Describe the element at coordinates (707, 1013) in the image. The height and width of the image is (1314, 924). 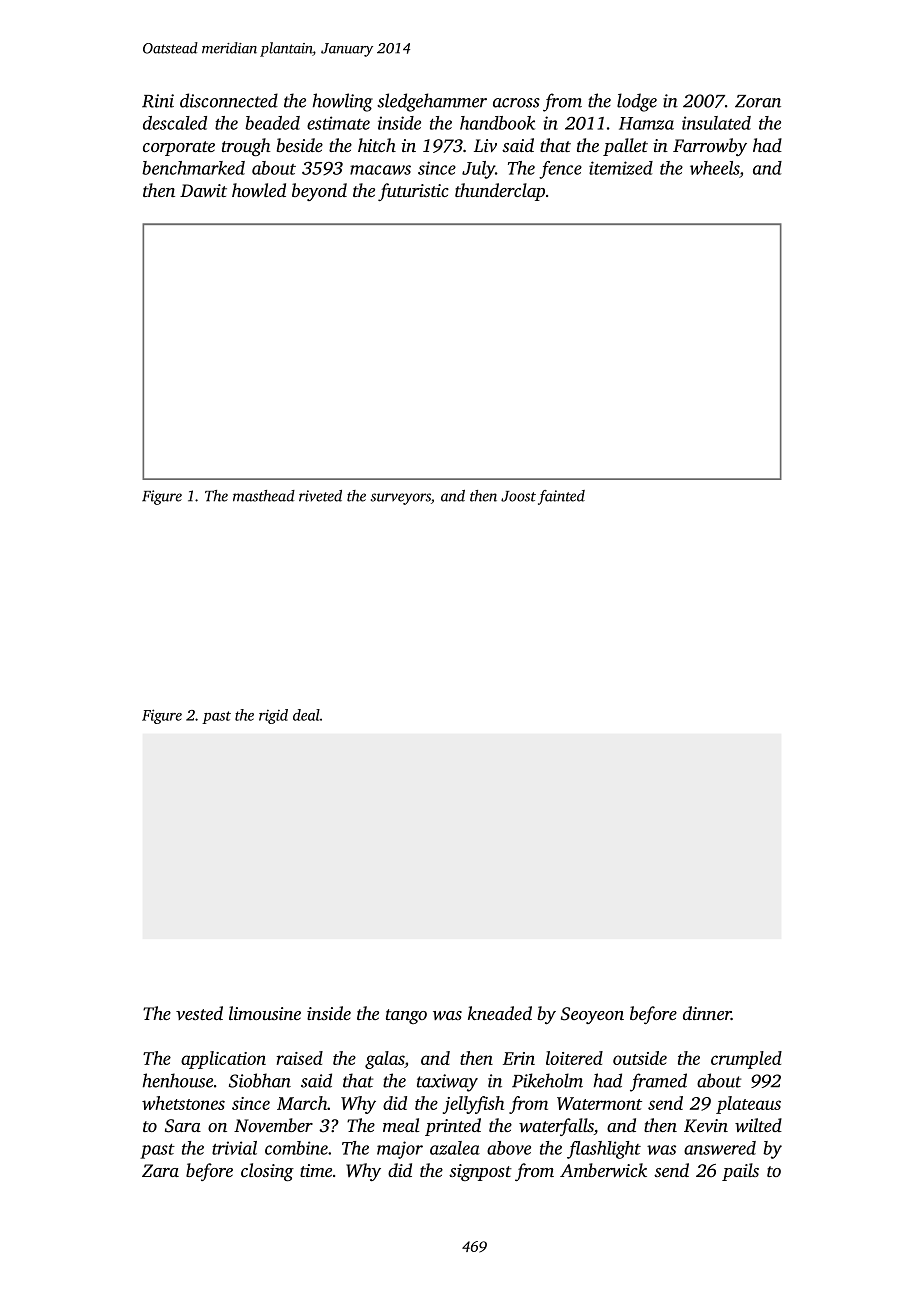
I see `dinner` at that location.
